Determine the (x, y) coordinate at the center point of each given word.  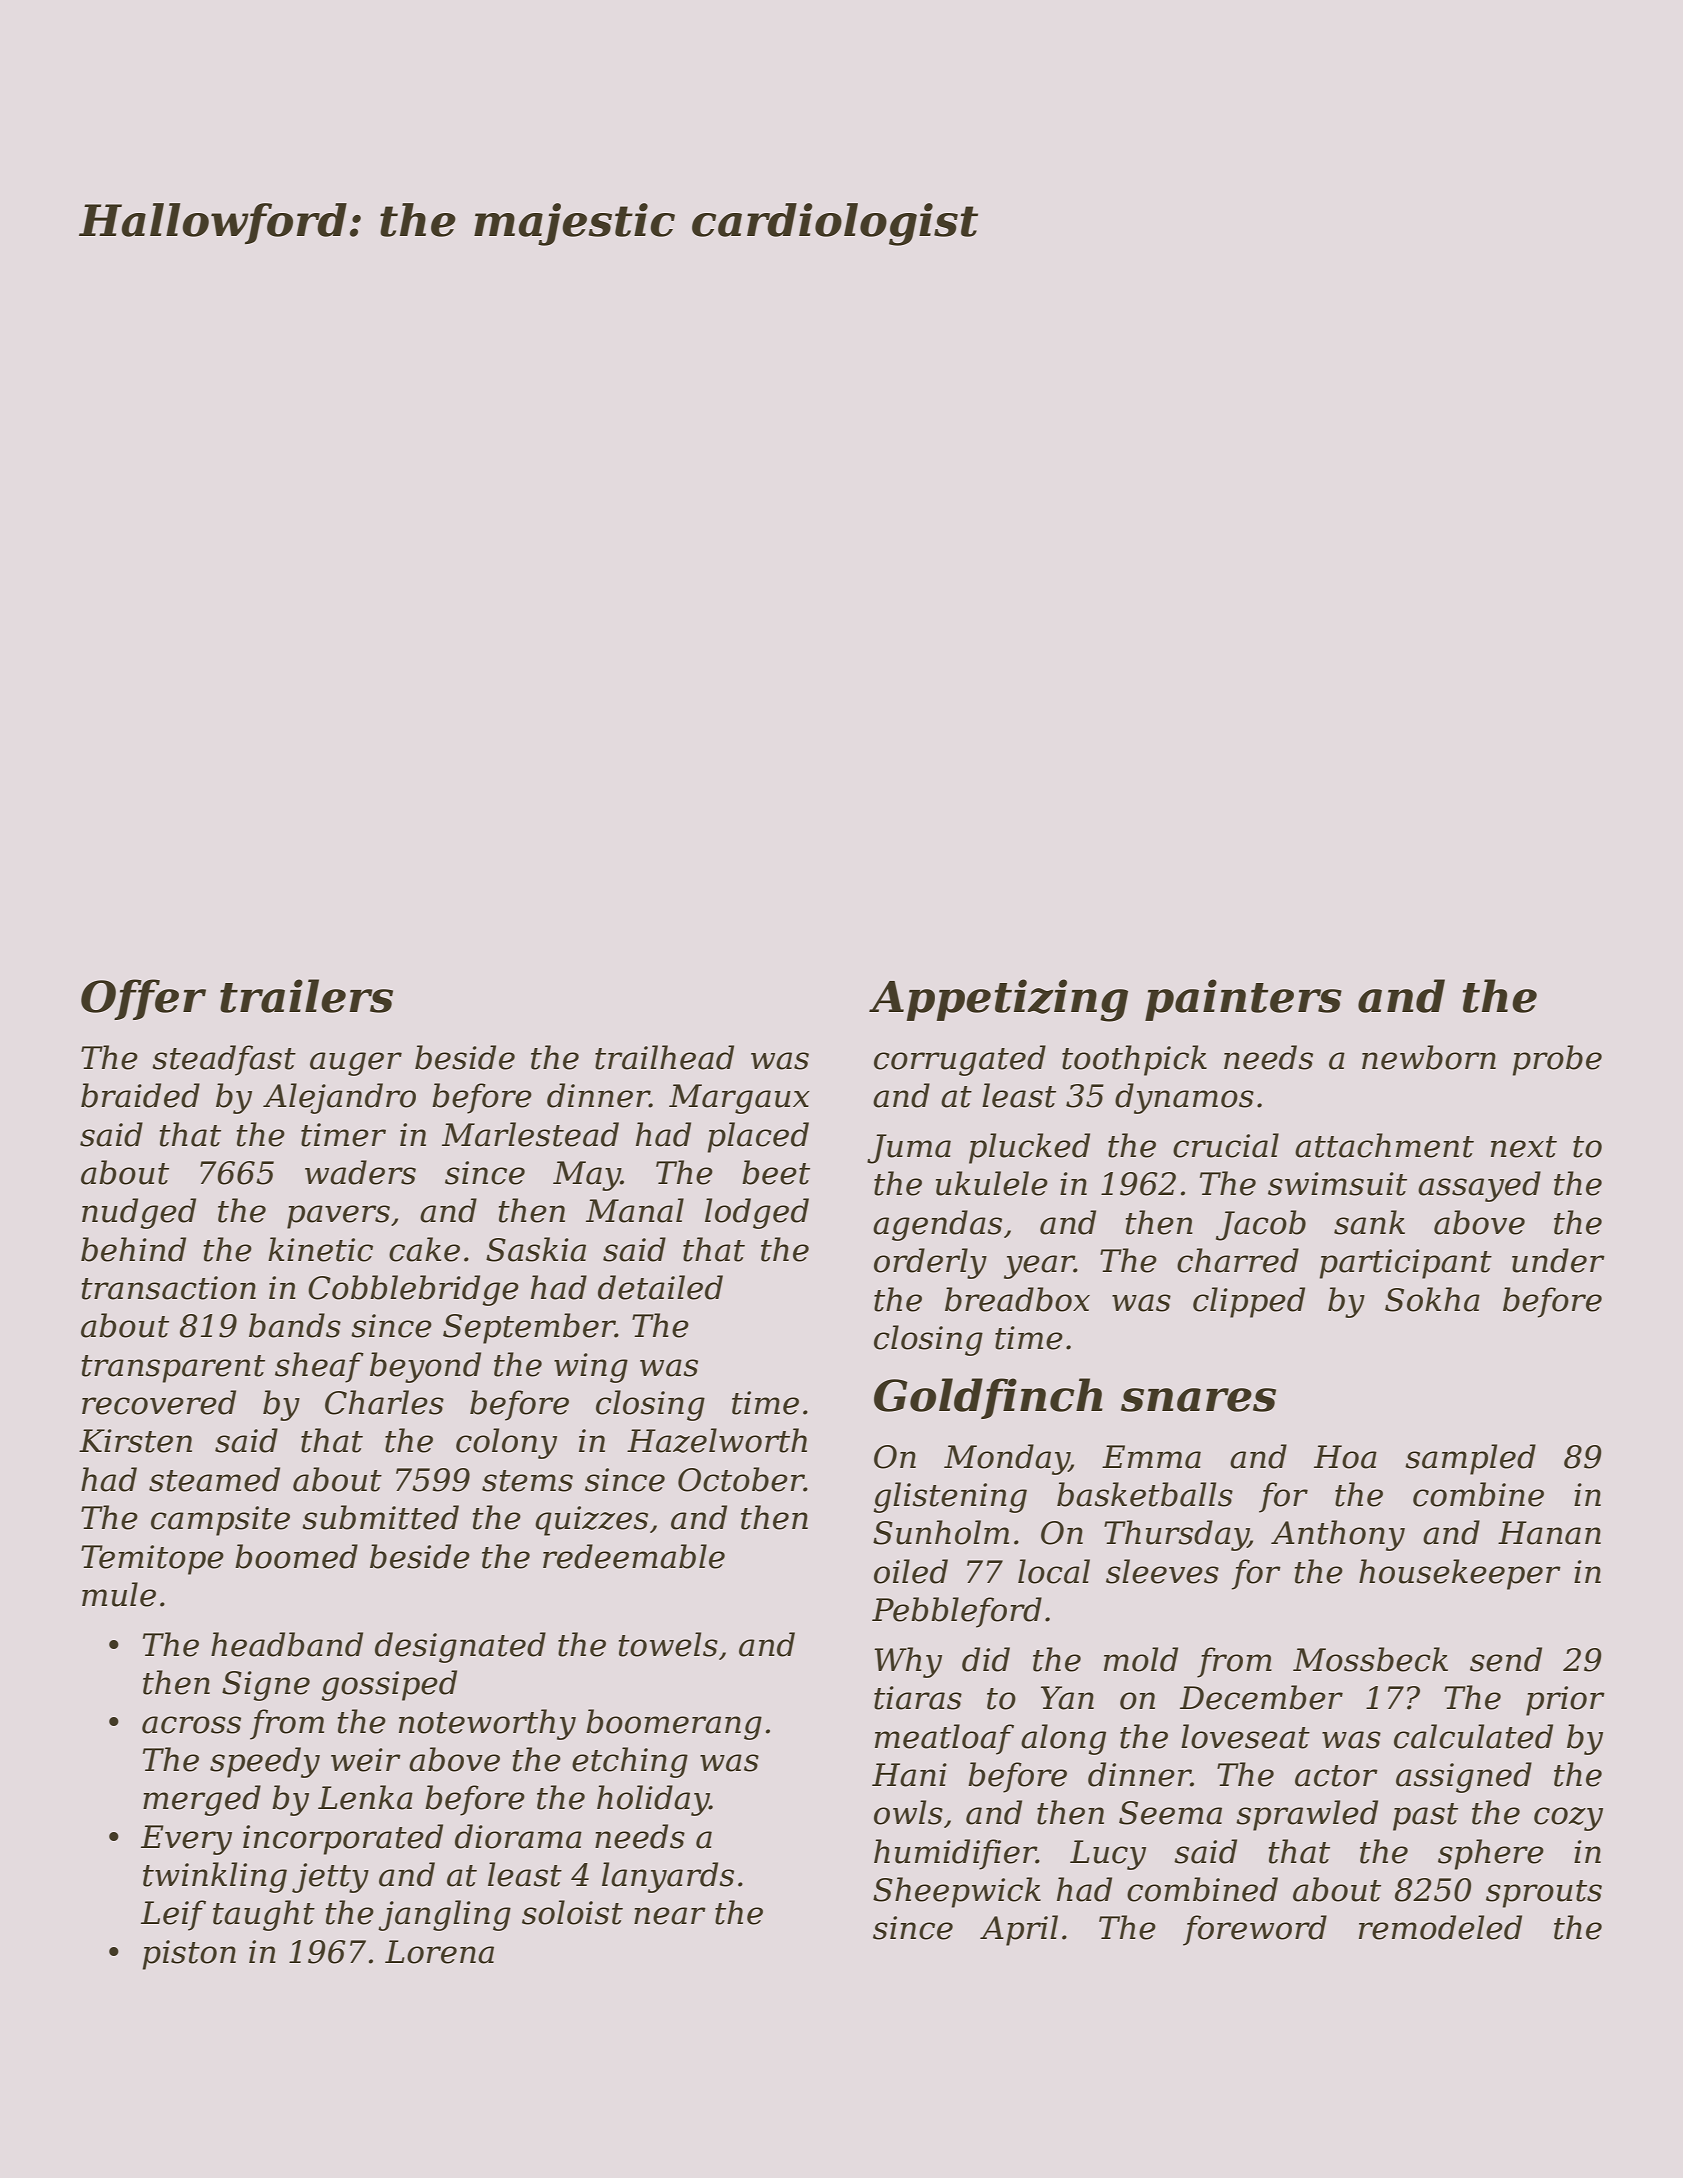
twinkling (215, 1877)
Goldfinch (988, 1398)
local (1054, 1571)
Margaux (739, 1099)
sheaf (319, 1367)
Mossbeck (1370, 1659)
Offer (143, 999)
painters (1243, 1000)
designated (460, 1647)
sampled (1470, 1459)
